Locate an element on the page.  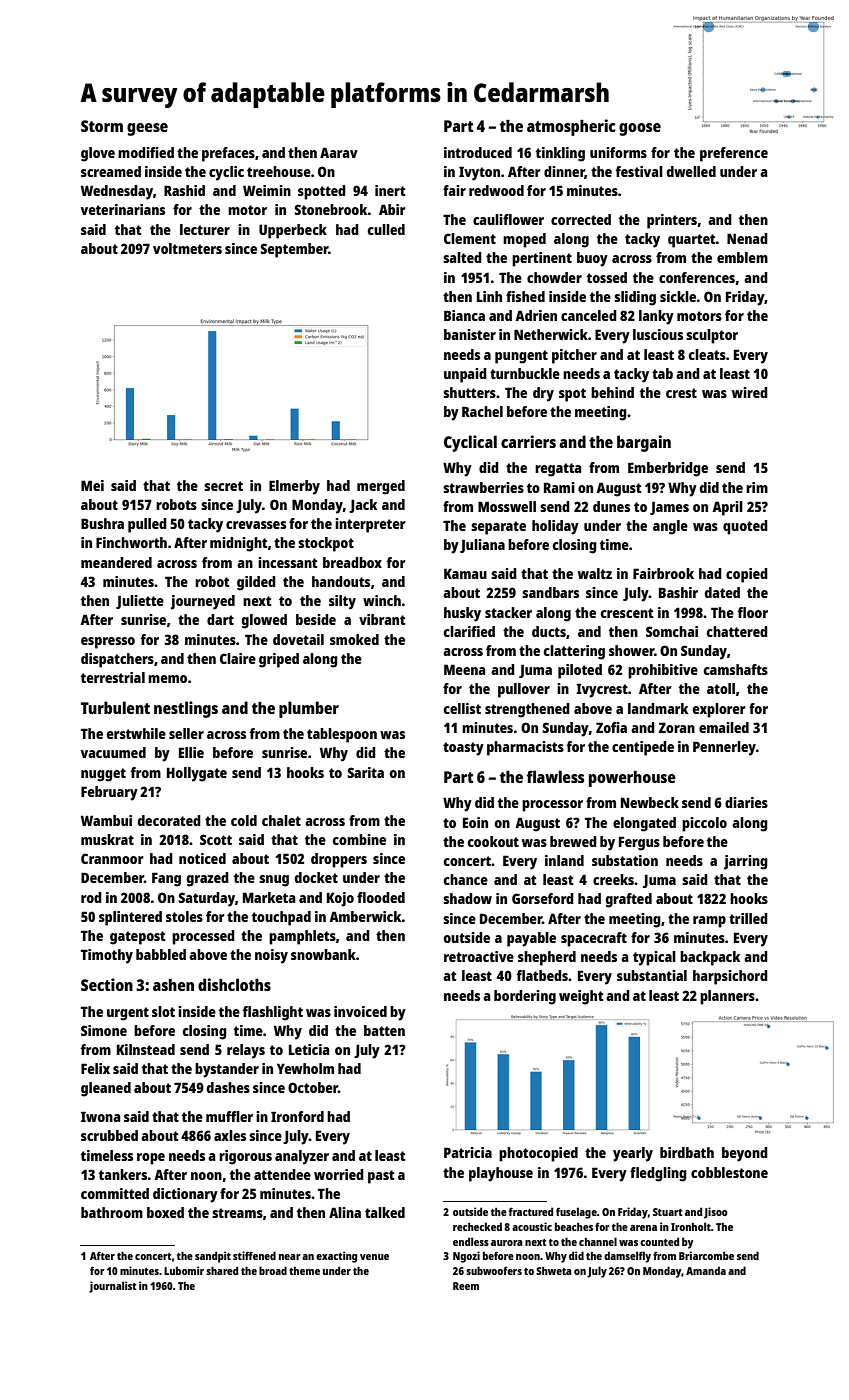
boxed is located at coordinates (165, 1212).
